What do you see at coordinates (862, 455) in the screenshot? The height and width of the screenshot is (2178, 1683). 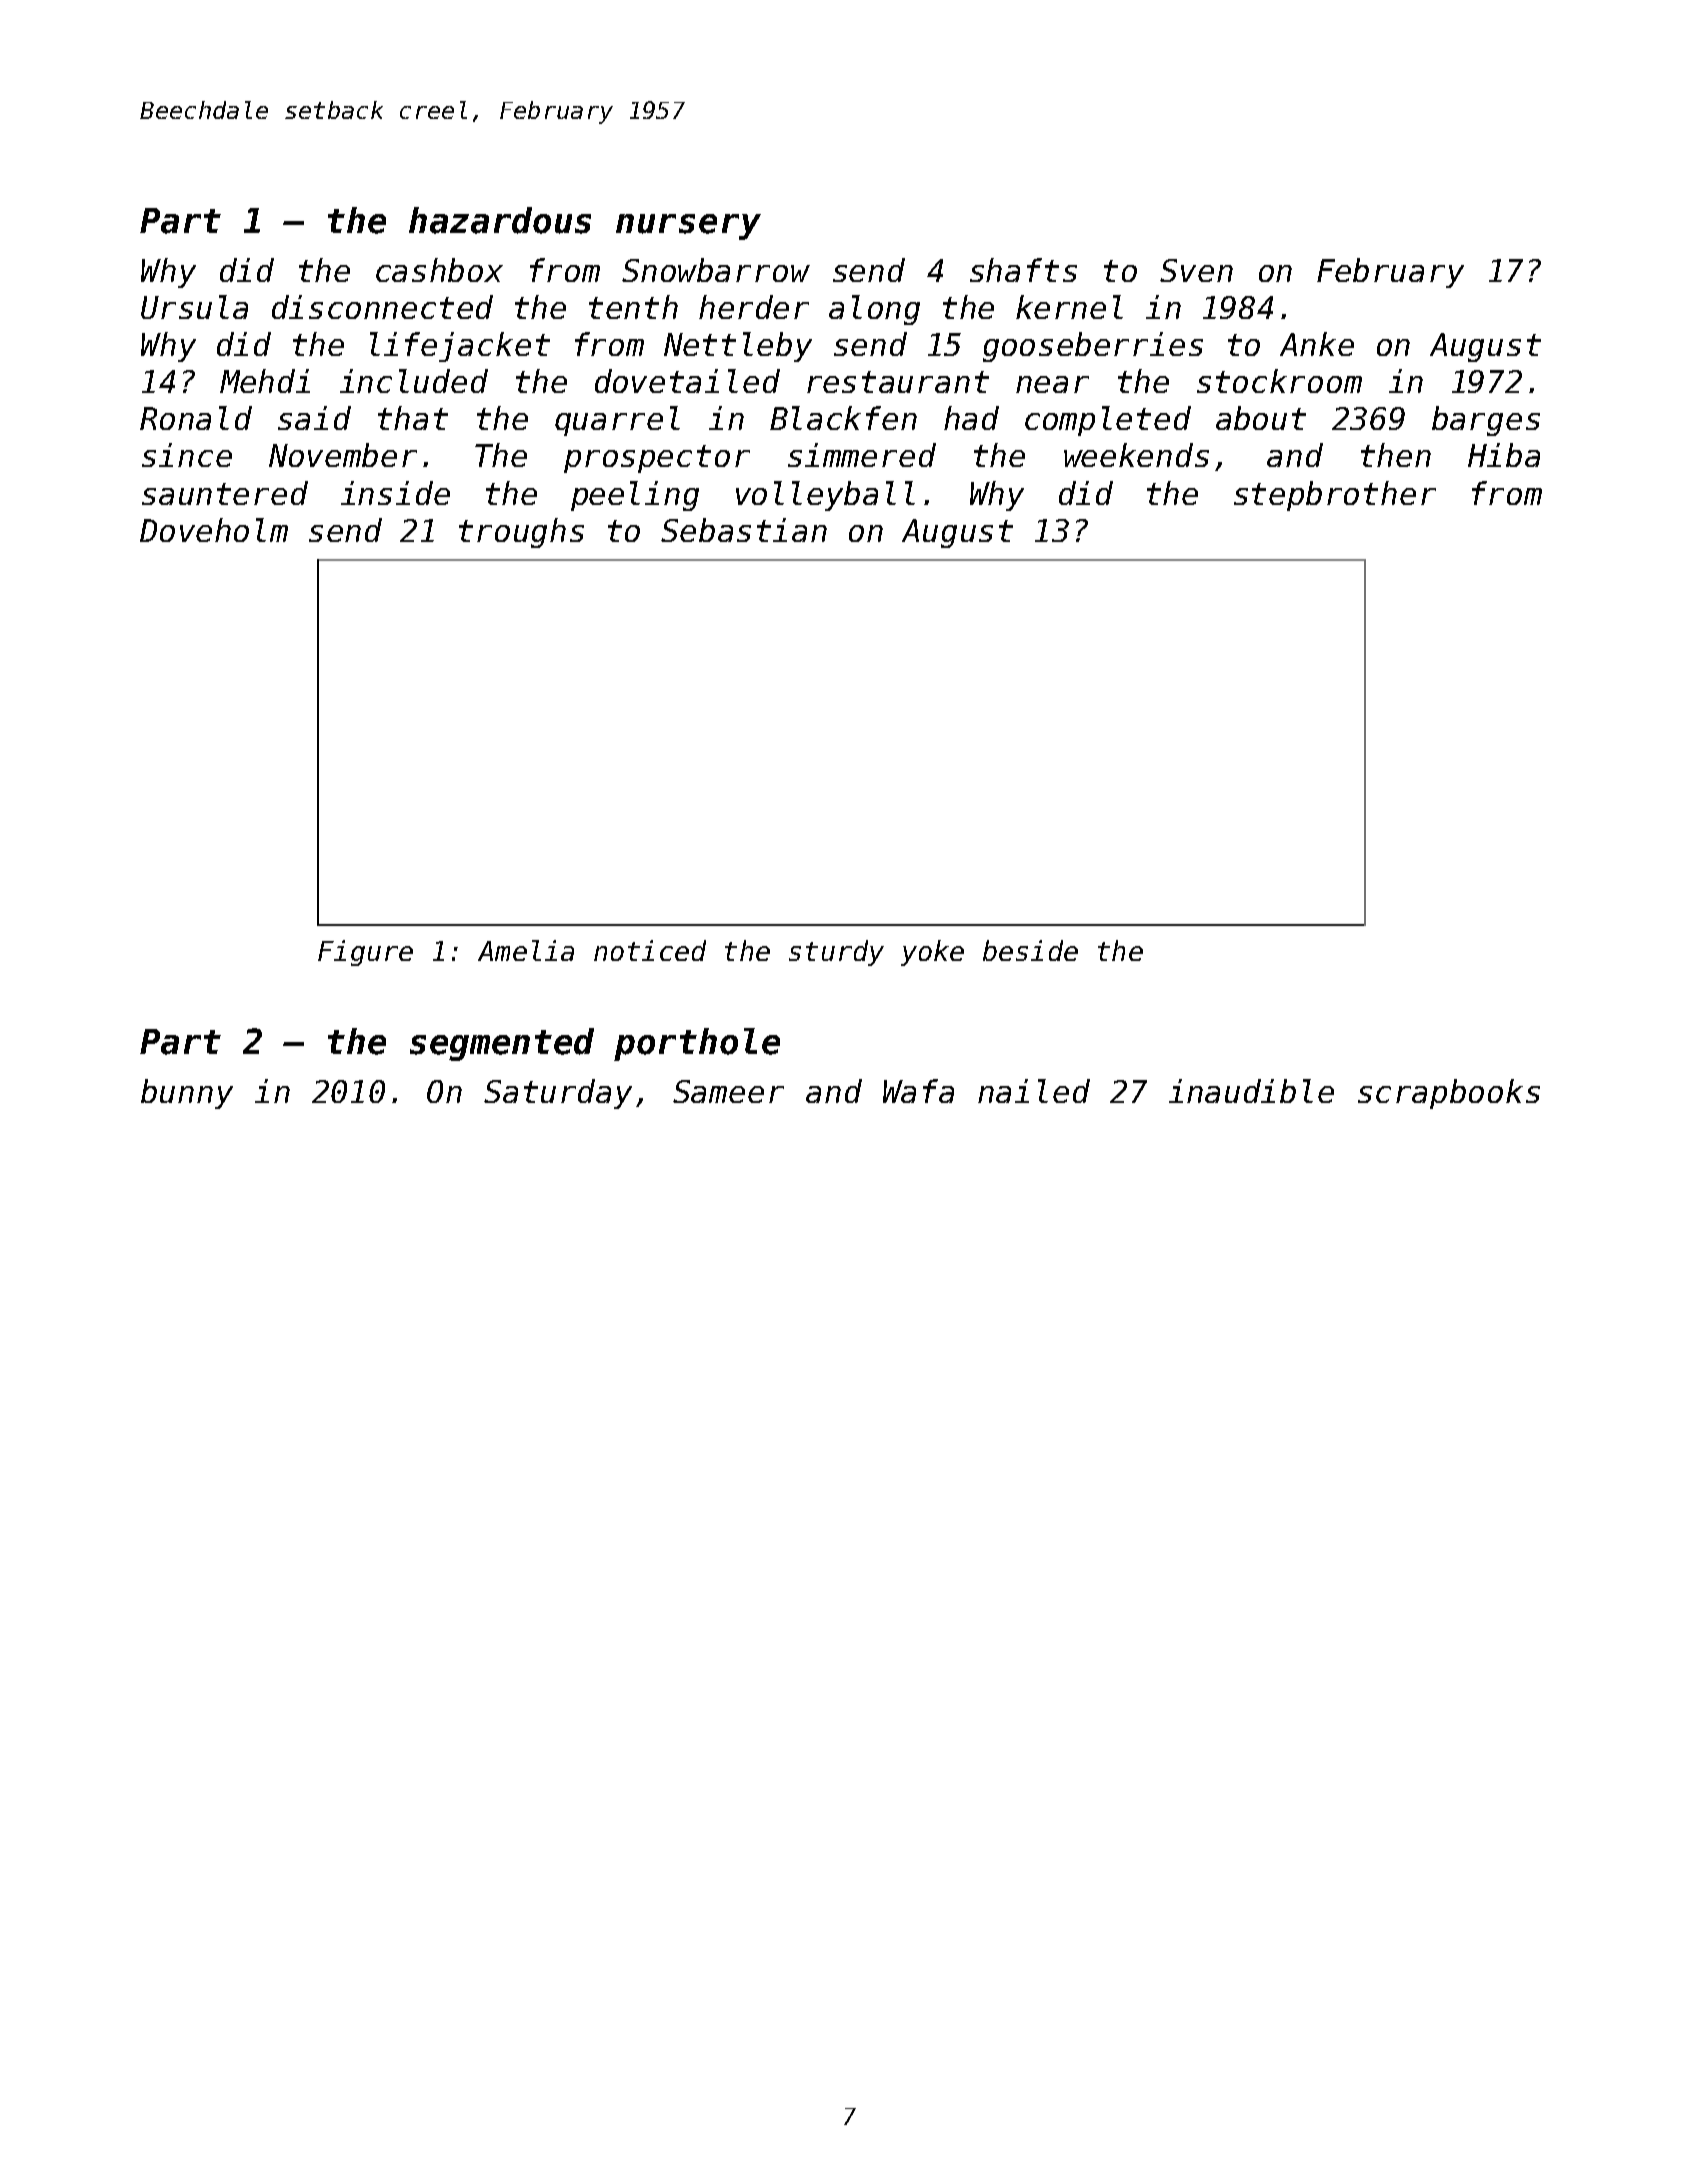 I see `simmered` at bounding box center [862, 455].
